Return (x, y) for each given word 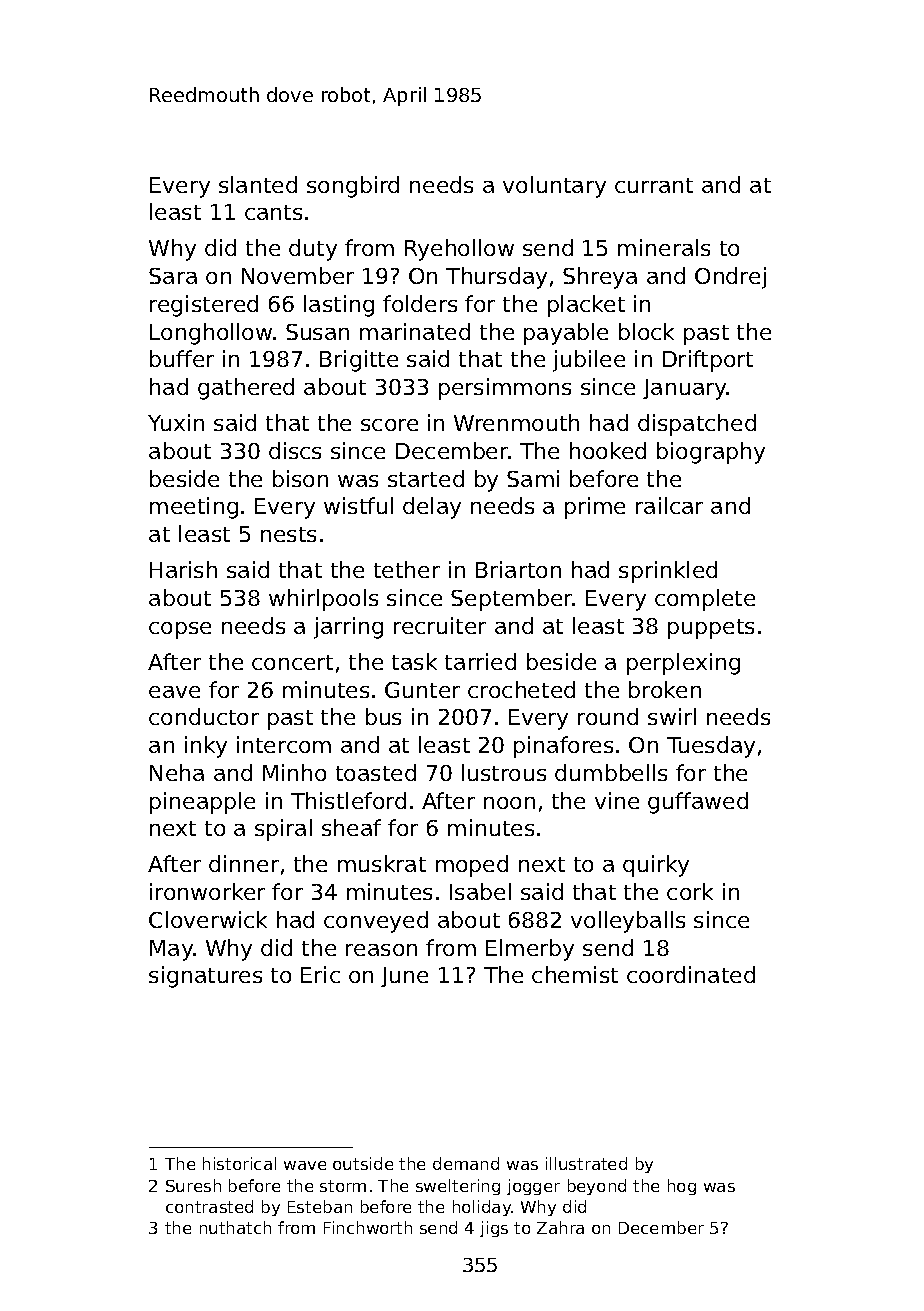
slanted (258, 184)
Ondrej (730, 278)
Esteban (320, 1206)
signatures (205, 977)
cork (690, 891)
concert (292, 662)
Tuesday (711, 747)
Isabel (480, 891)
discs (295, 450)
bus (383, 716)
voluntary (554, 187)
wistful (358, 505)
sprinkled (668, 572)
